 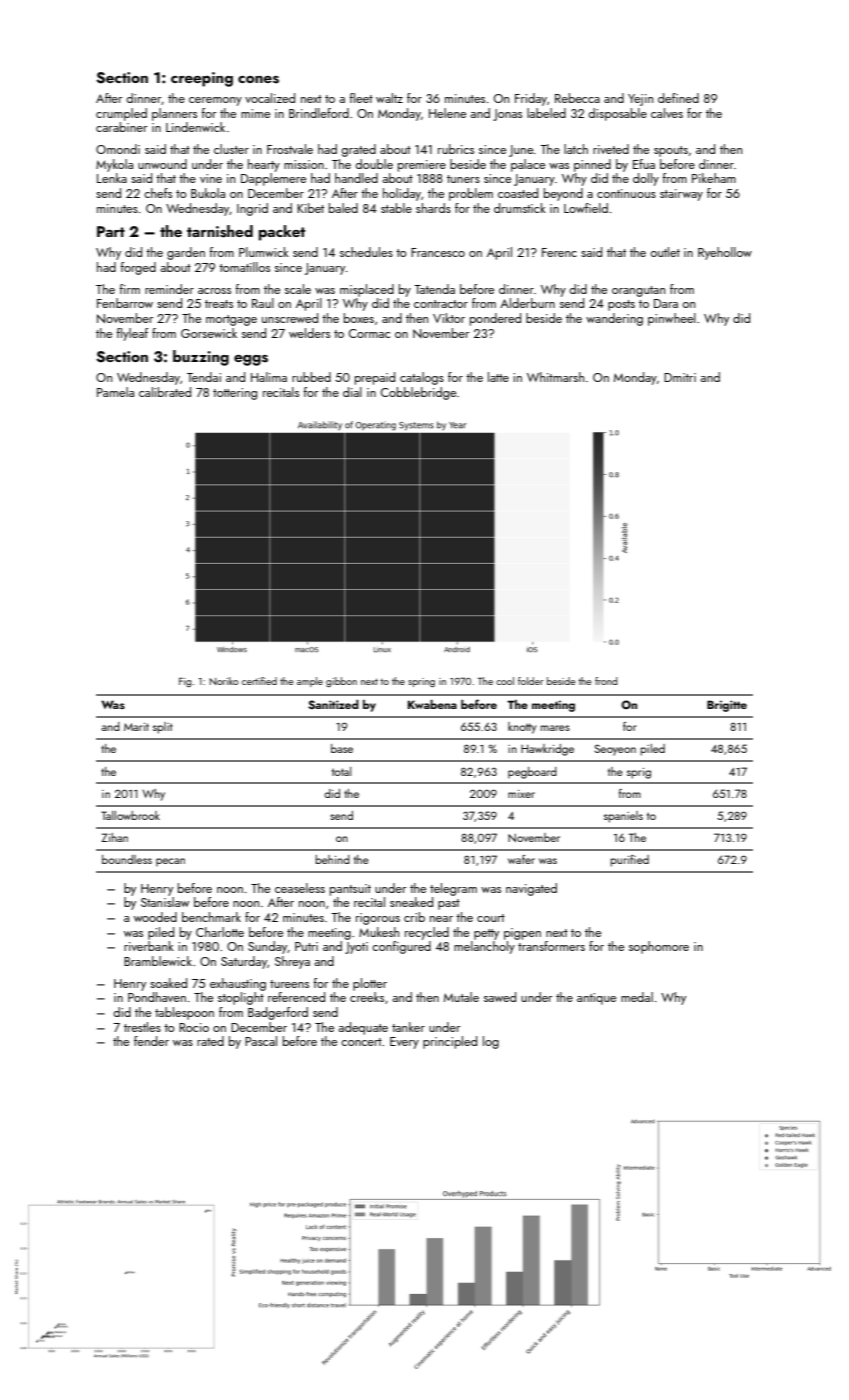 I want to click on medal, so click(x=637, y=997).
